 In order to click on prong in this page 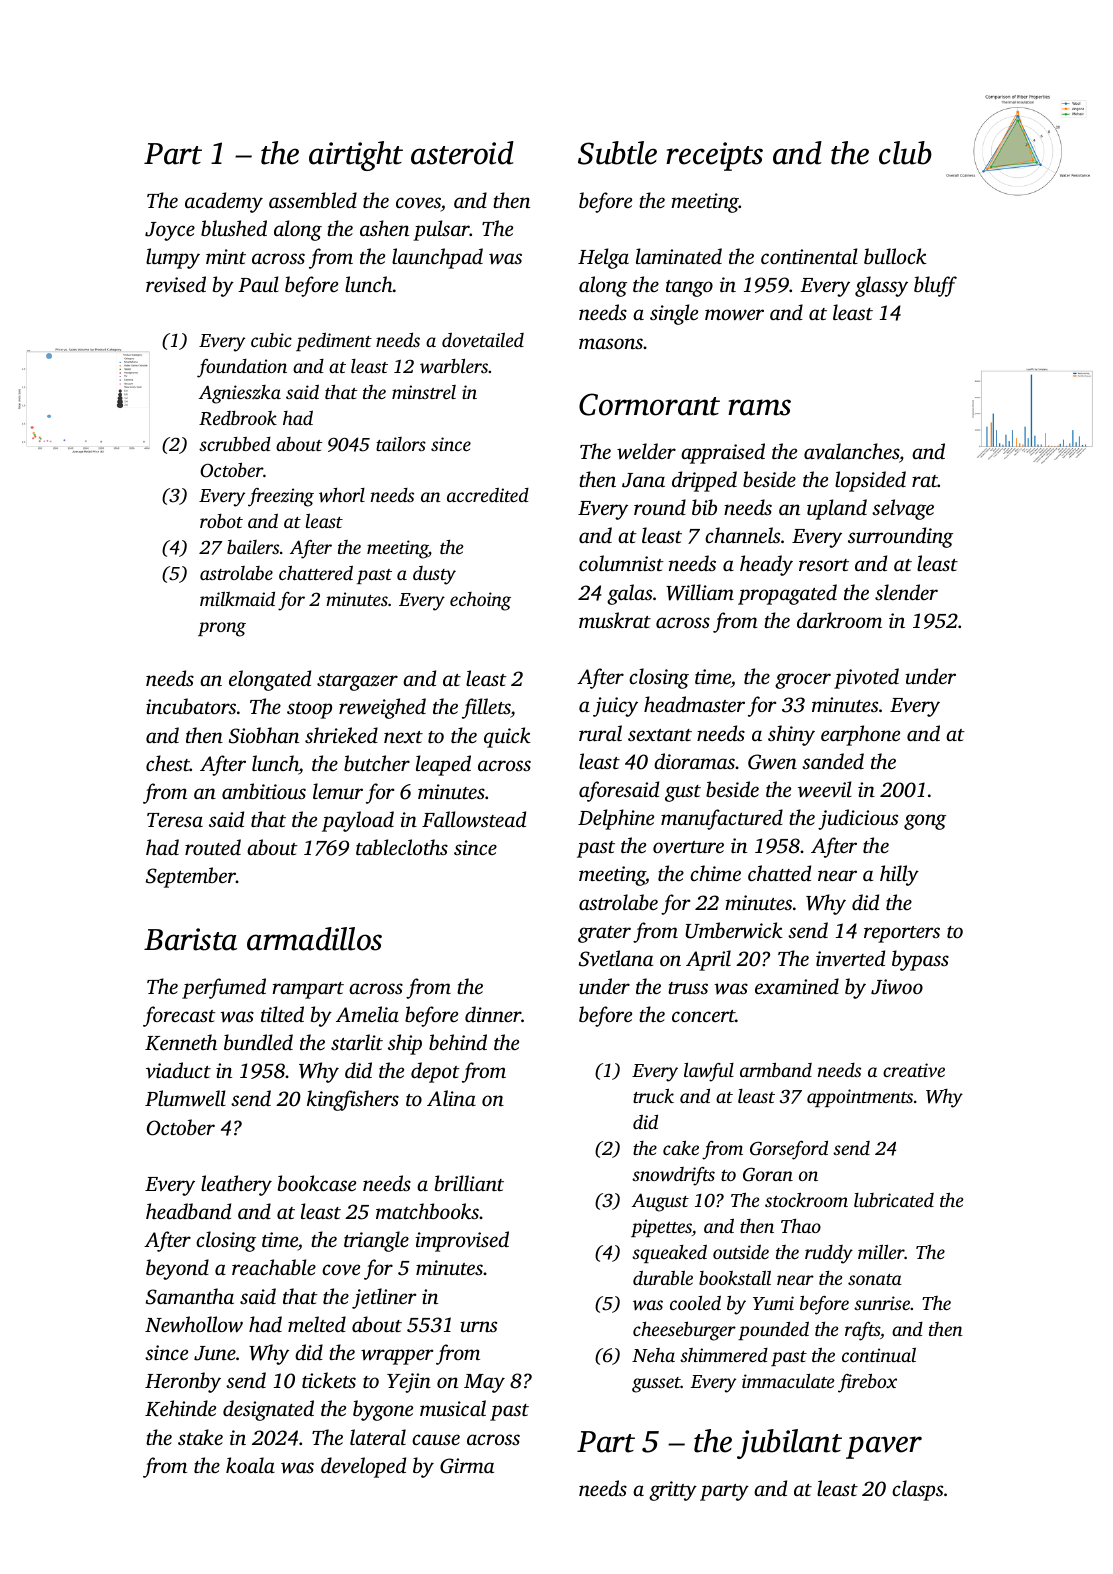, I will do `click(222, 629)`.
